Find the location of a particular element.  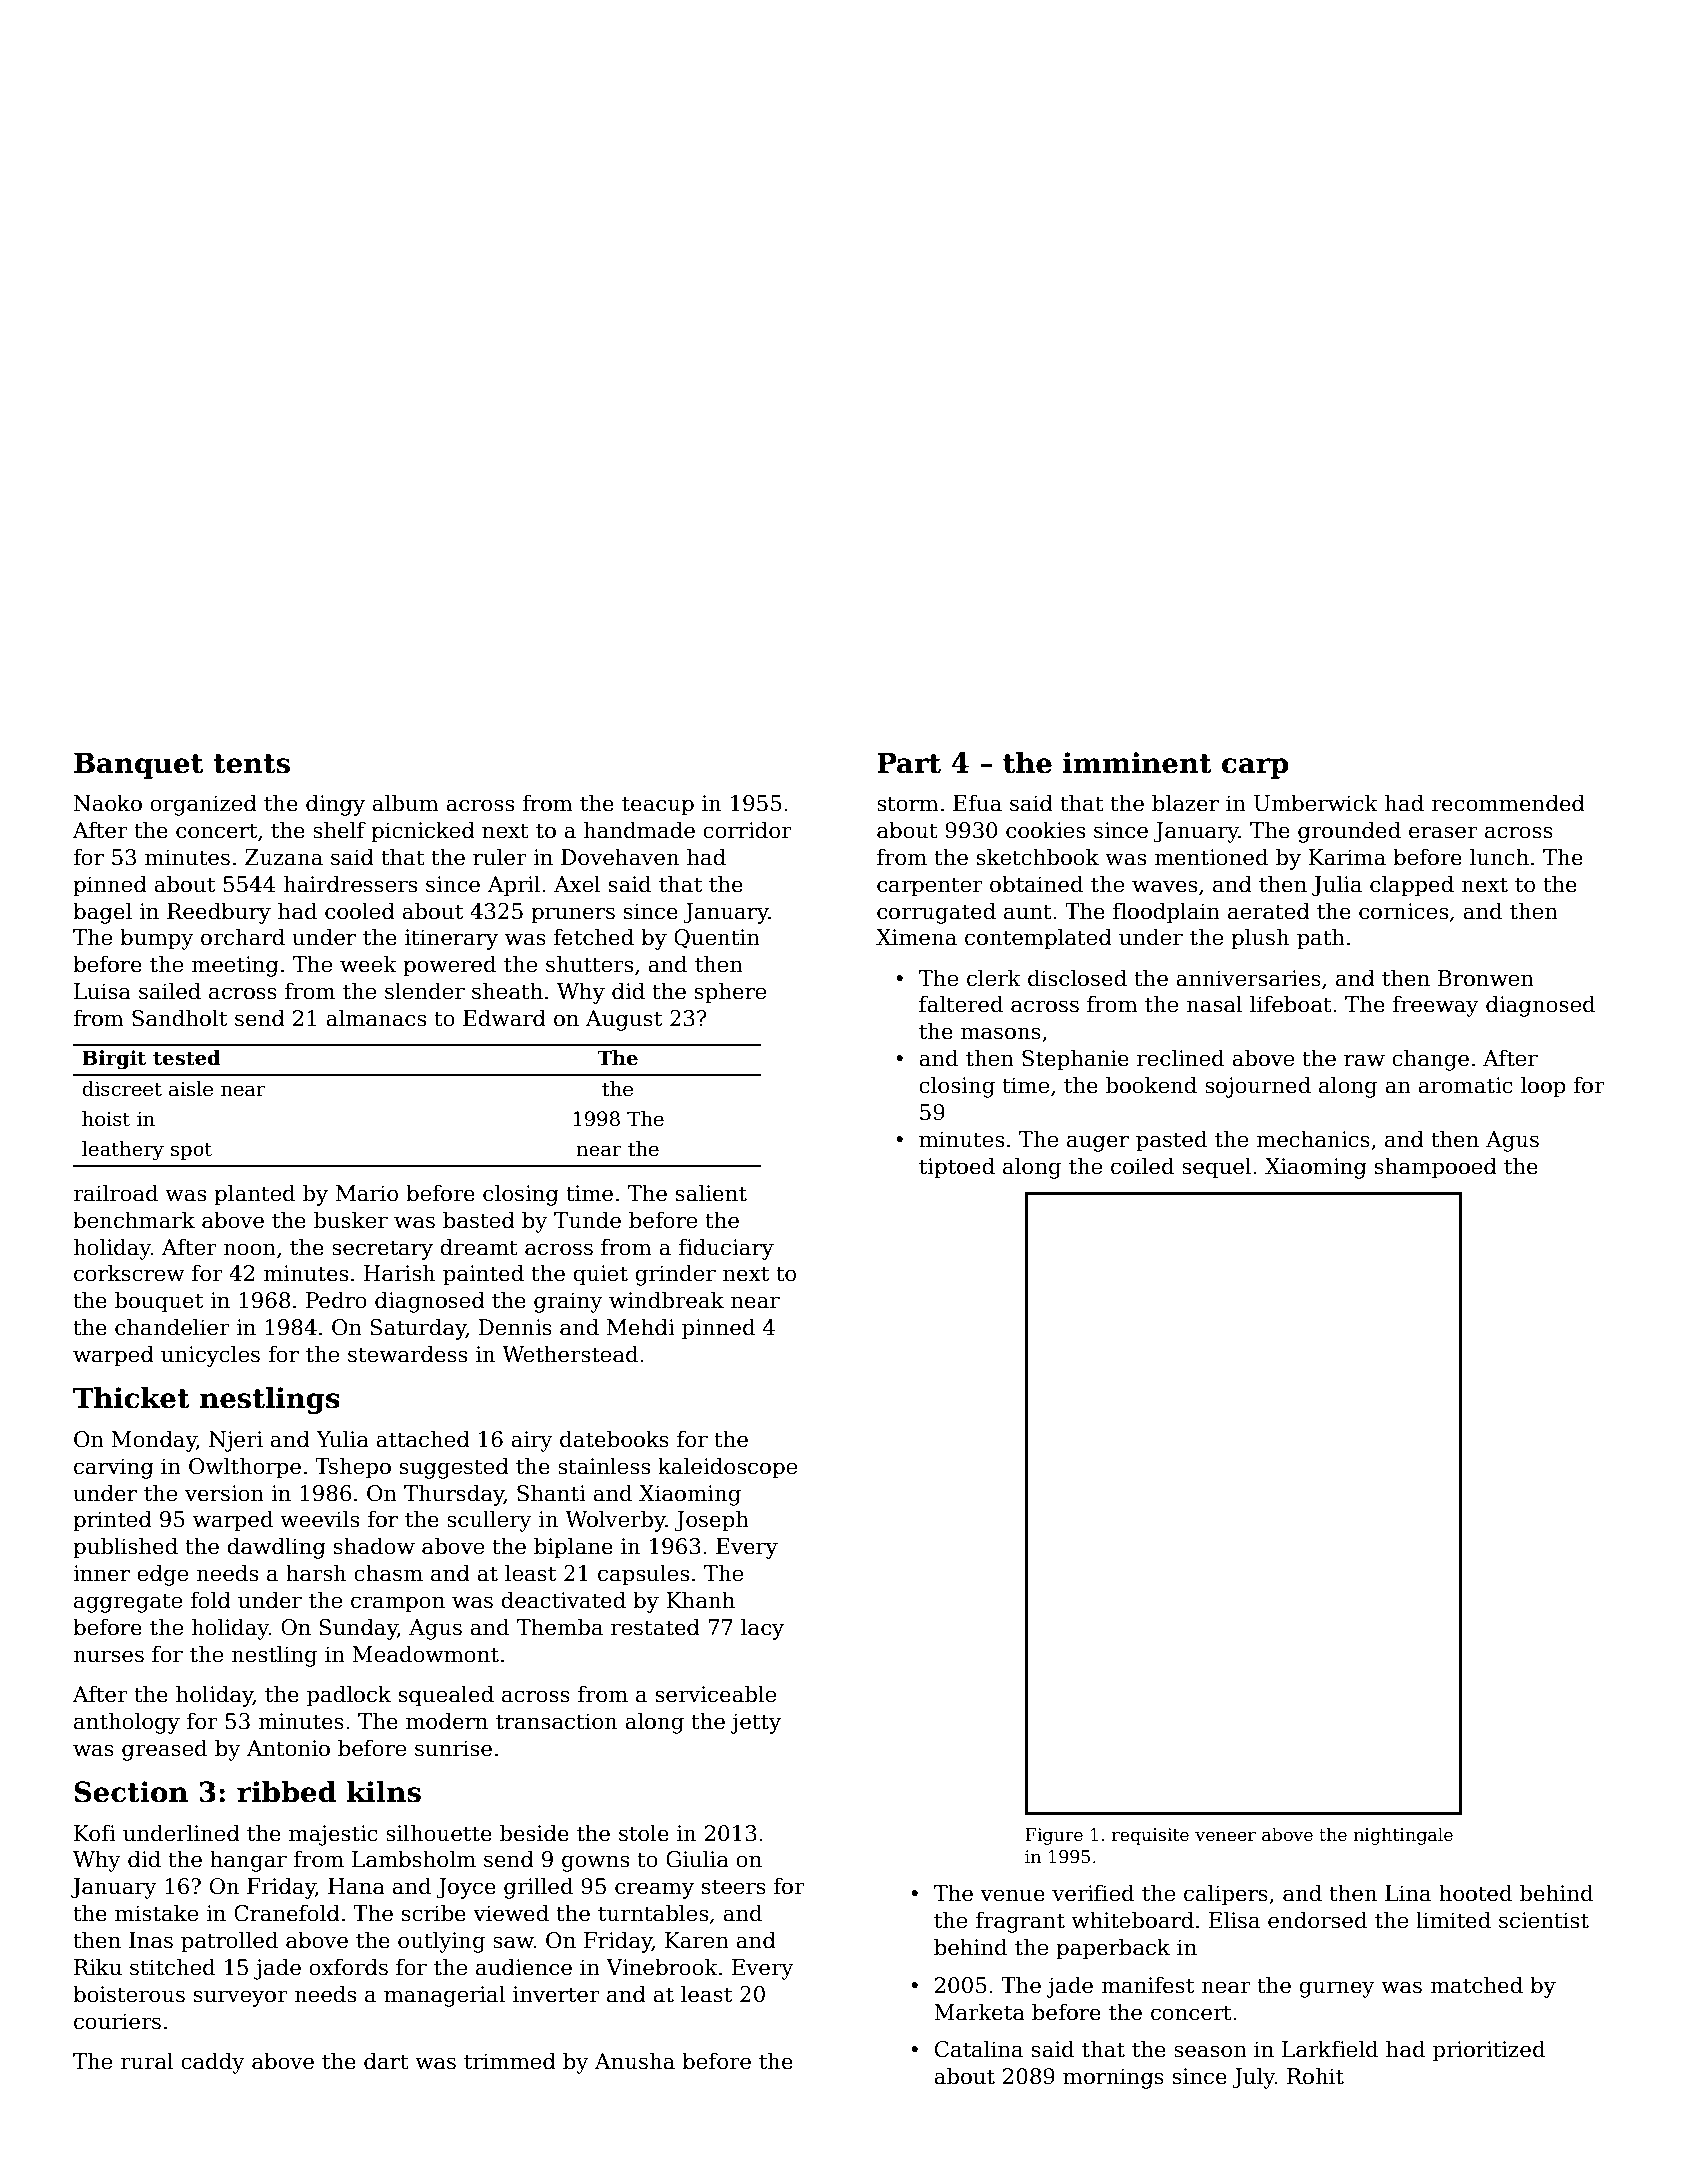

sequel is located at coordinates (1217, 1168).
